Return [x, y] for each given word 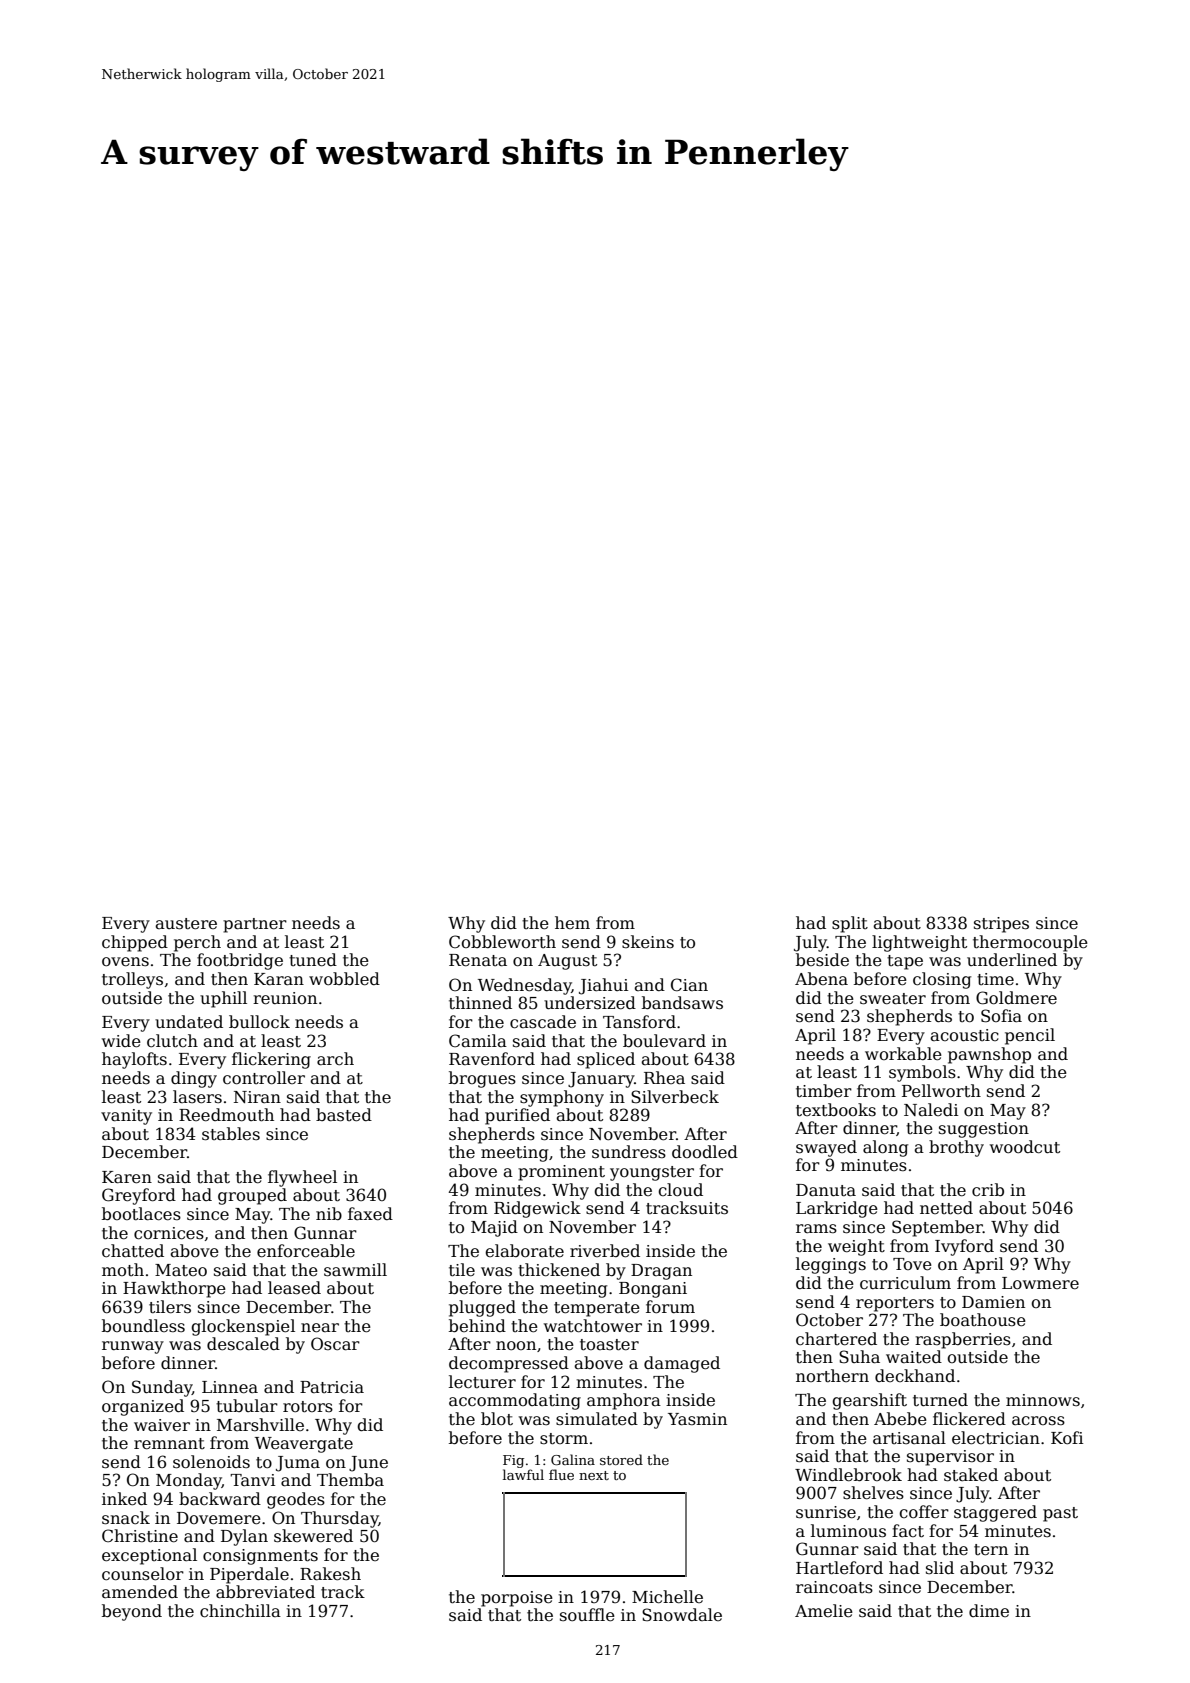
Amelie [824, 1611]
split [850, 924]
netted [946, 1208]
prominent [561, 1173]
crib [988, 1190]
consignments [260, 1557]
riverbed [605, 1251]
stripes [1001, 925]
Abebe [900, 1419]
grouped [252, 1196]
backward [220, 1499]
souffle [587, 1615]
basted [344, 1115]
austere [186, 924]
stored [621, 1459]
